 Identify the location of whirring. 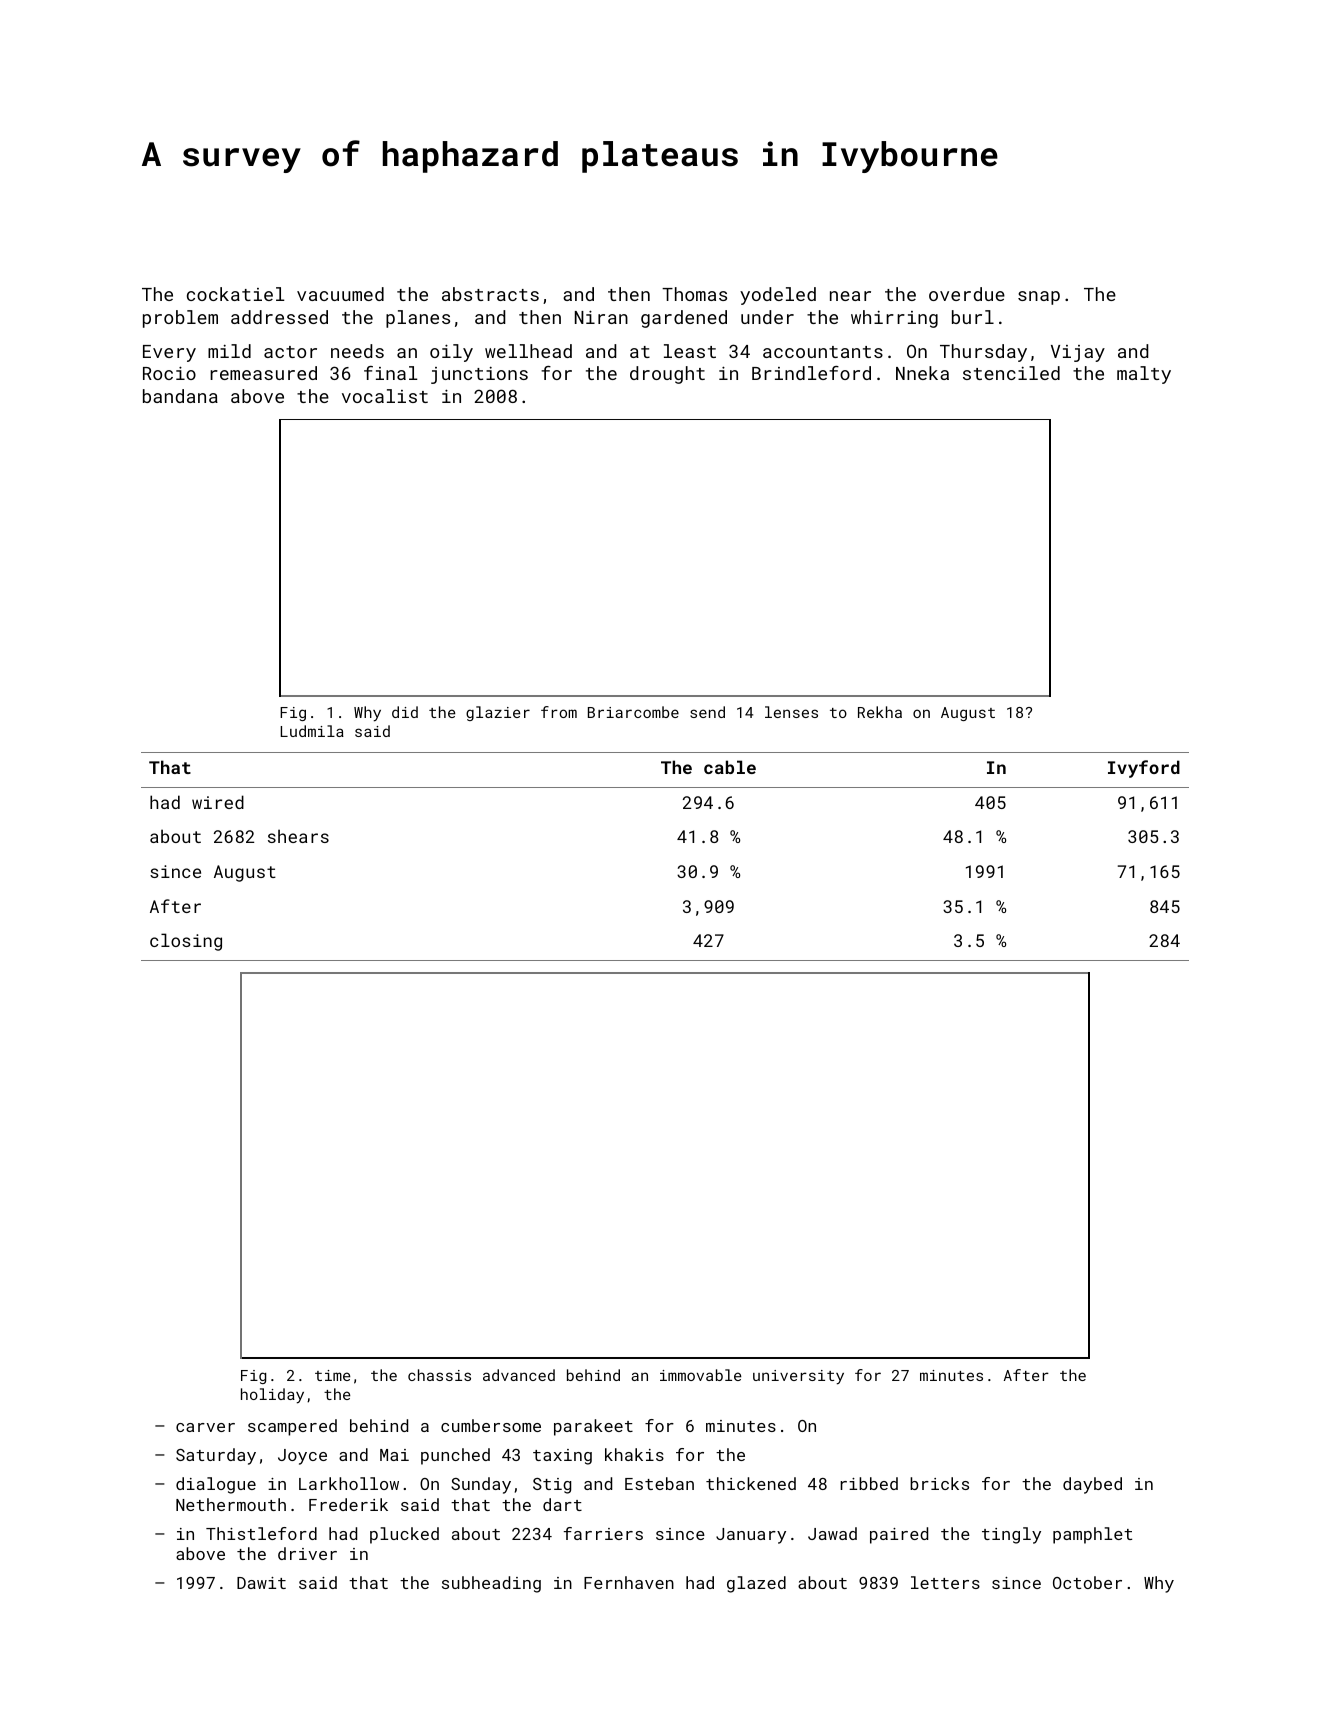
(894, 319).
